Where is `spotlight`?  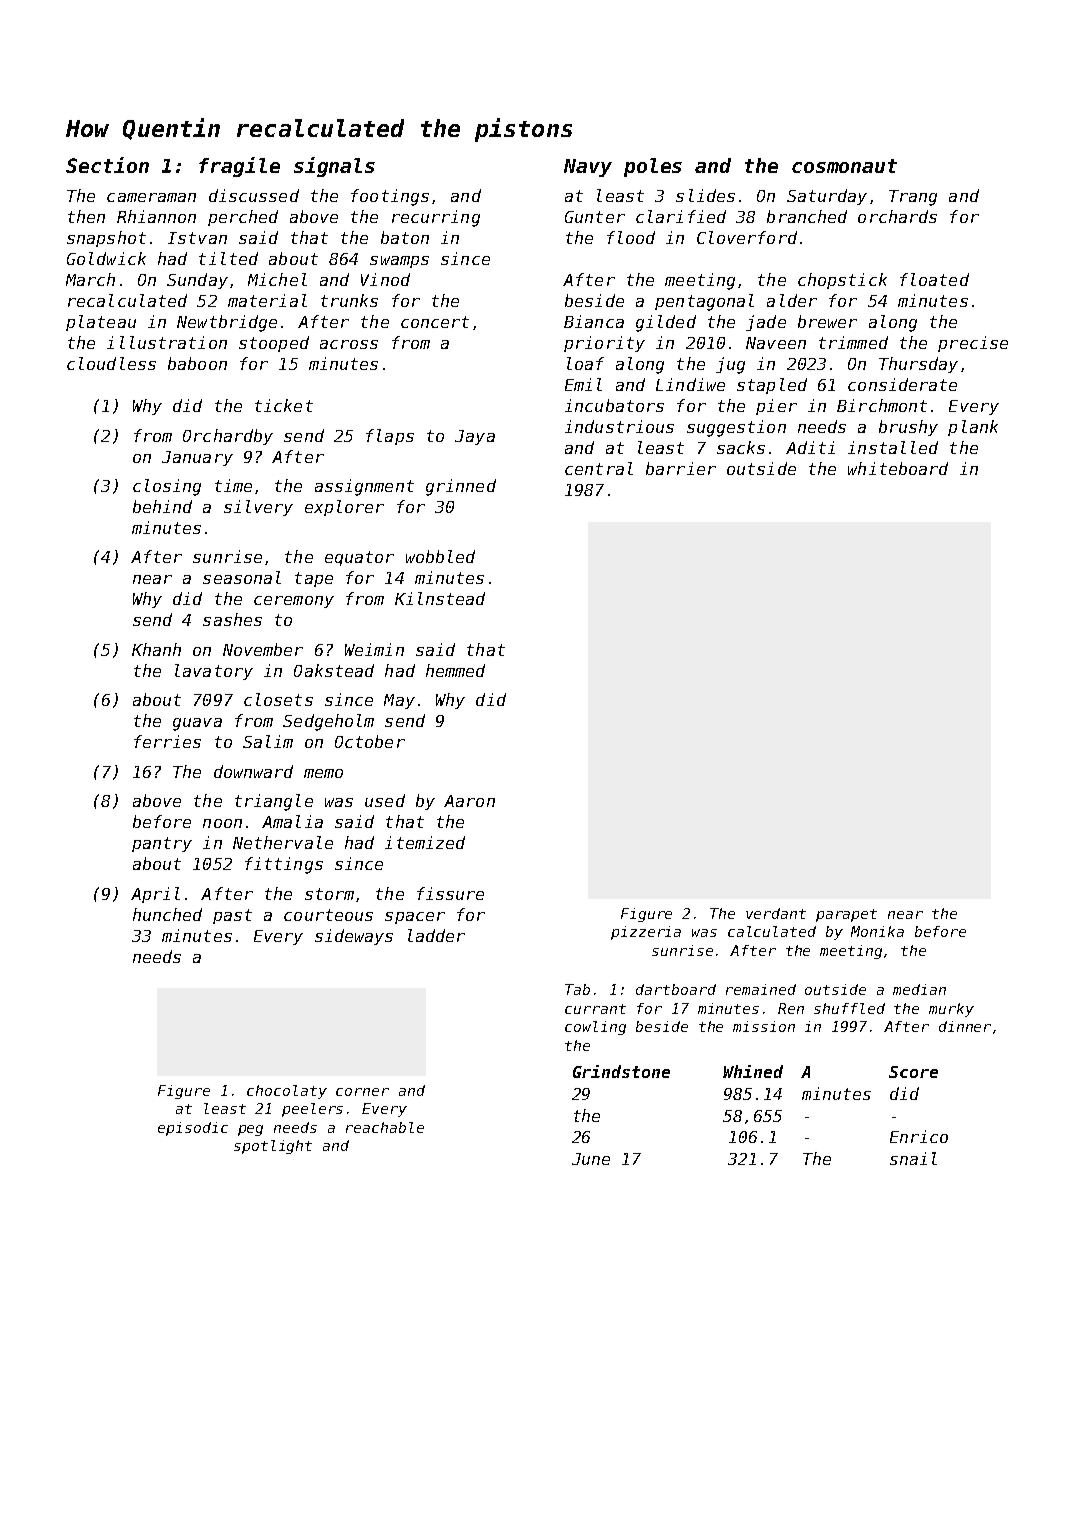
spotlight is located at coordinates (273, 1147).
